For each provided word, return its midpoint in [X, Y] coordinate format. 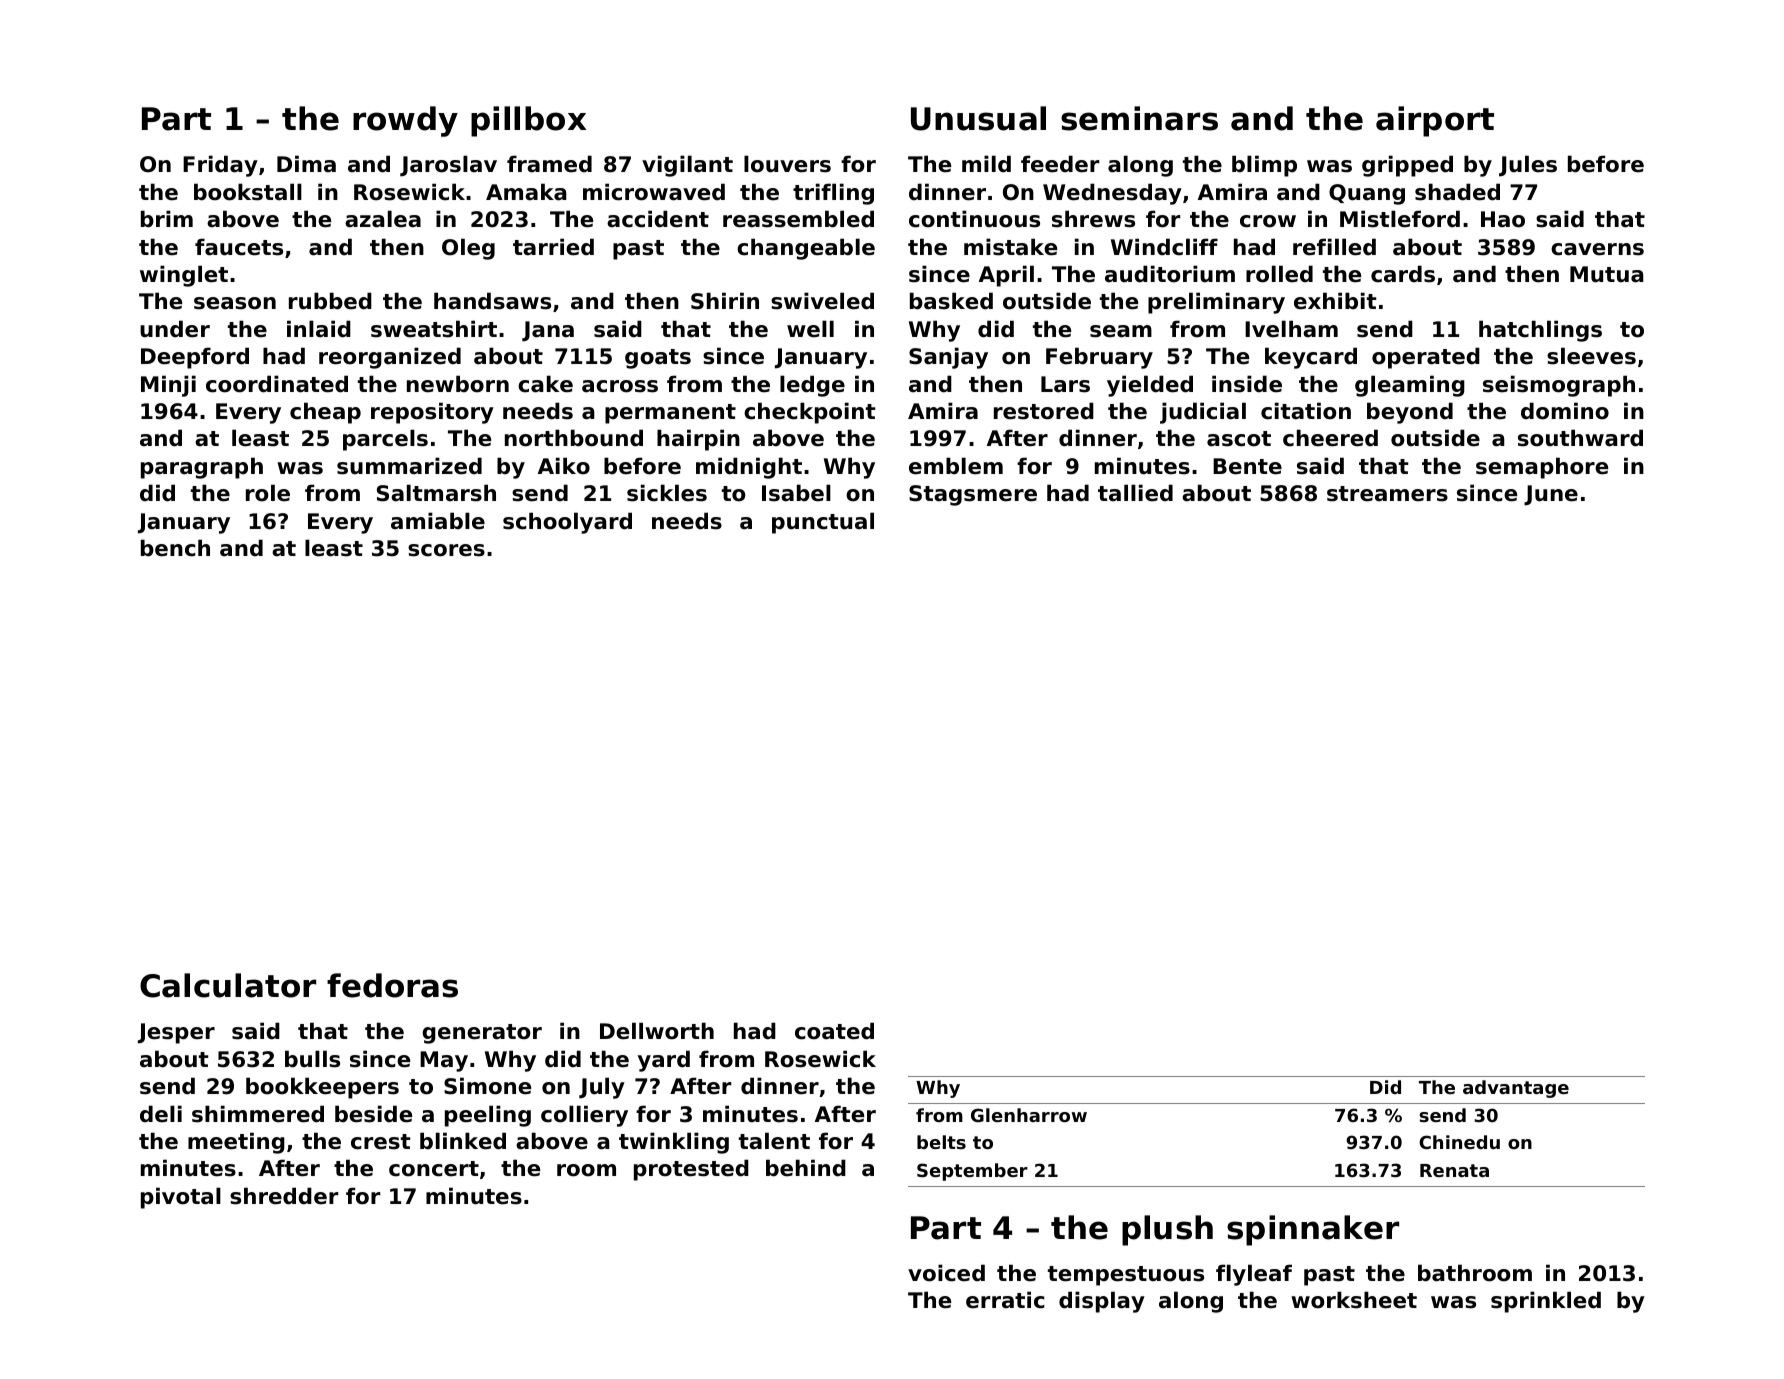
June [1551, 495]
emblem [956, 466]
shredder [284, 1196]
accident [658, 219]
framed [549, 164]
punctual [823, 523]
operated [1426, 358]
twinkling [674, 1143]
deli [161, 1114]
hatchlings [1540, 331]
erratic [1005, 1300]
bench [175, 548]
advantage [1516, 1089]
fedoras [392, 985]
